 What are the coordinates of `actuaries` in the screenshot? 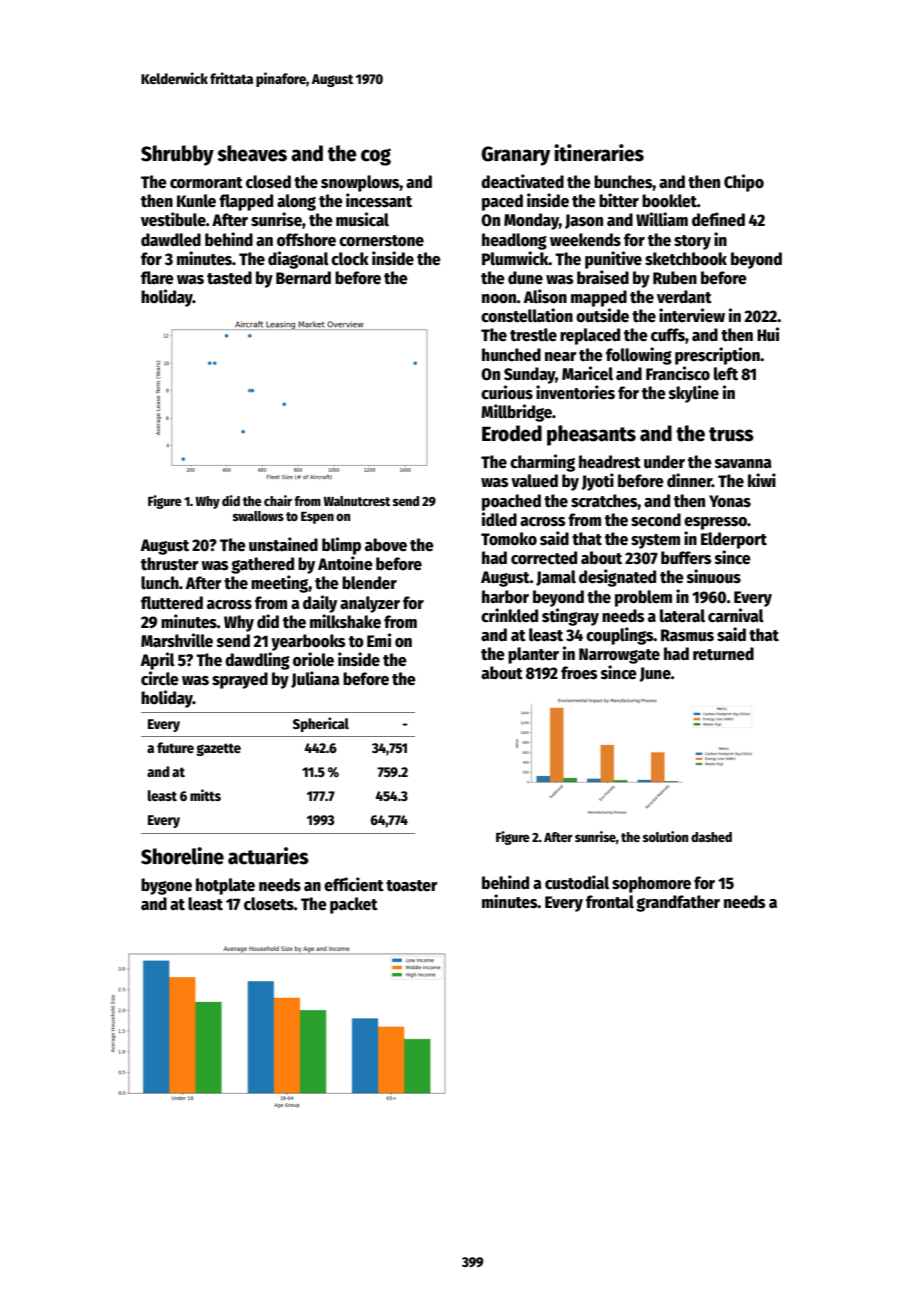 It's located at (268, 856).
